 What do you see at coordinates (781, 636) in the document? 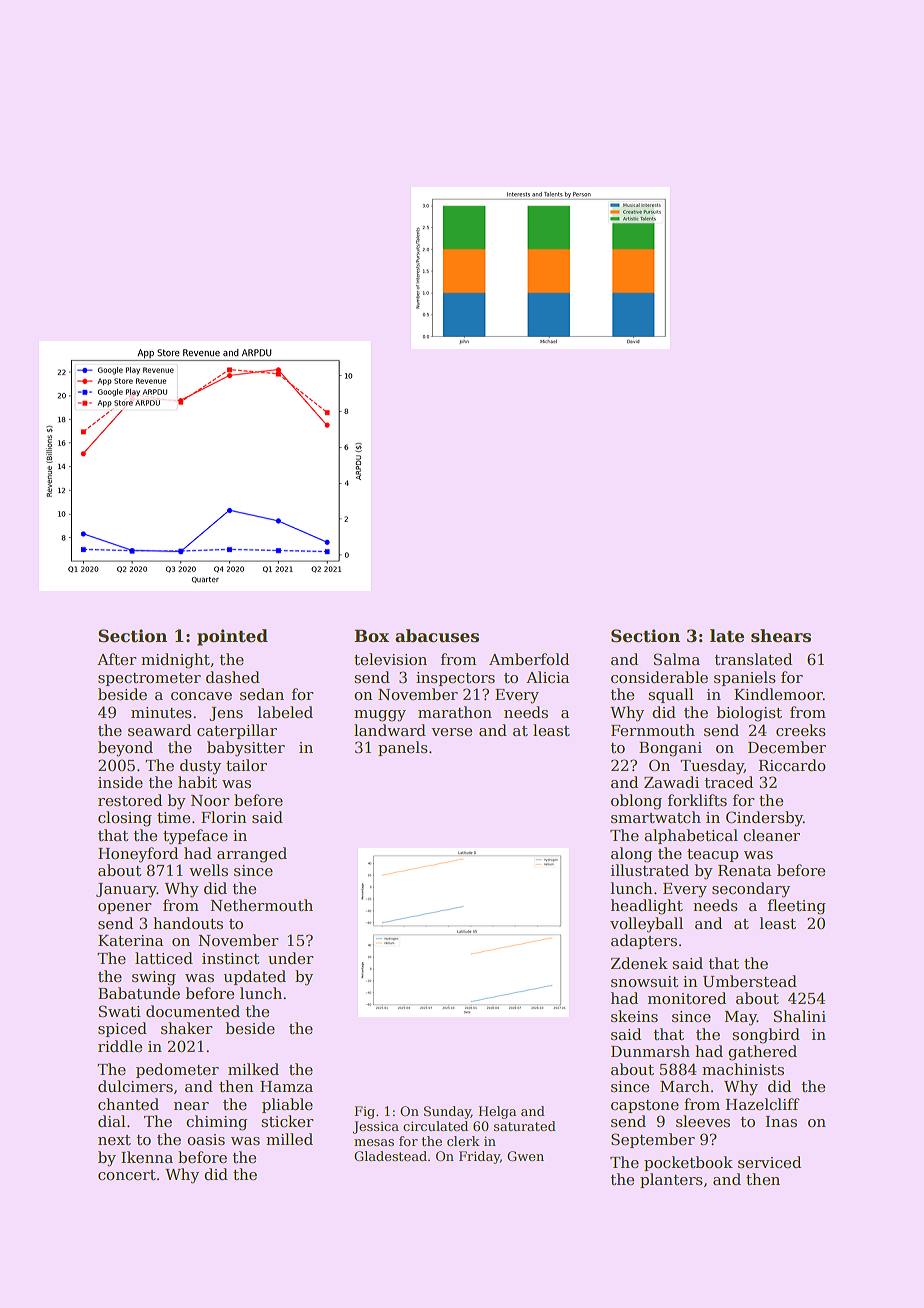
I see `shears` at bounding box center [781, 636].
